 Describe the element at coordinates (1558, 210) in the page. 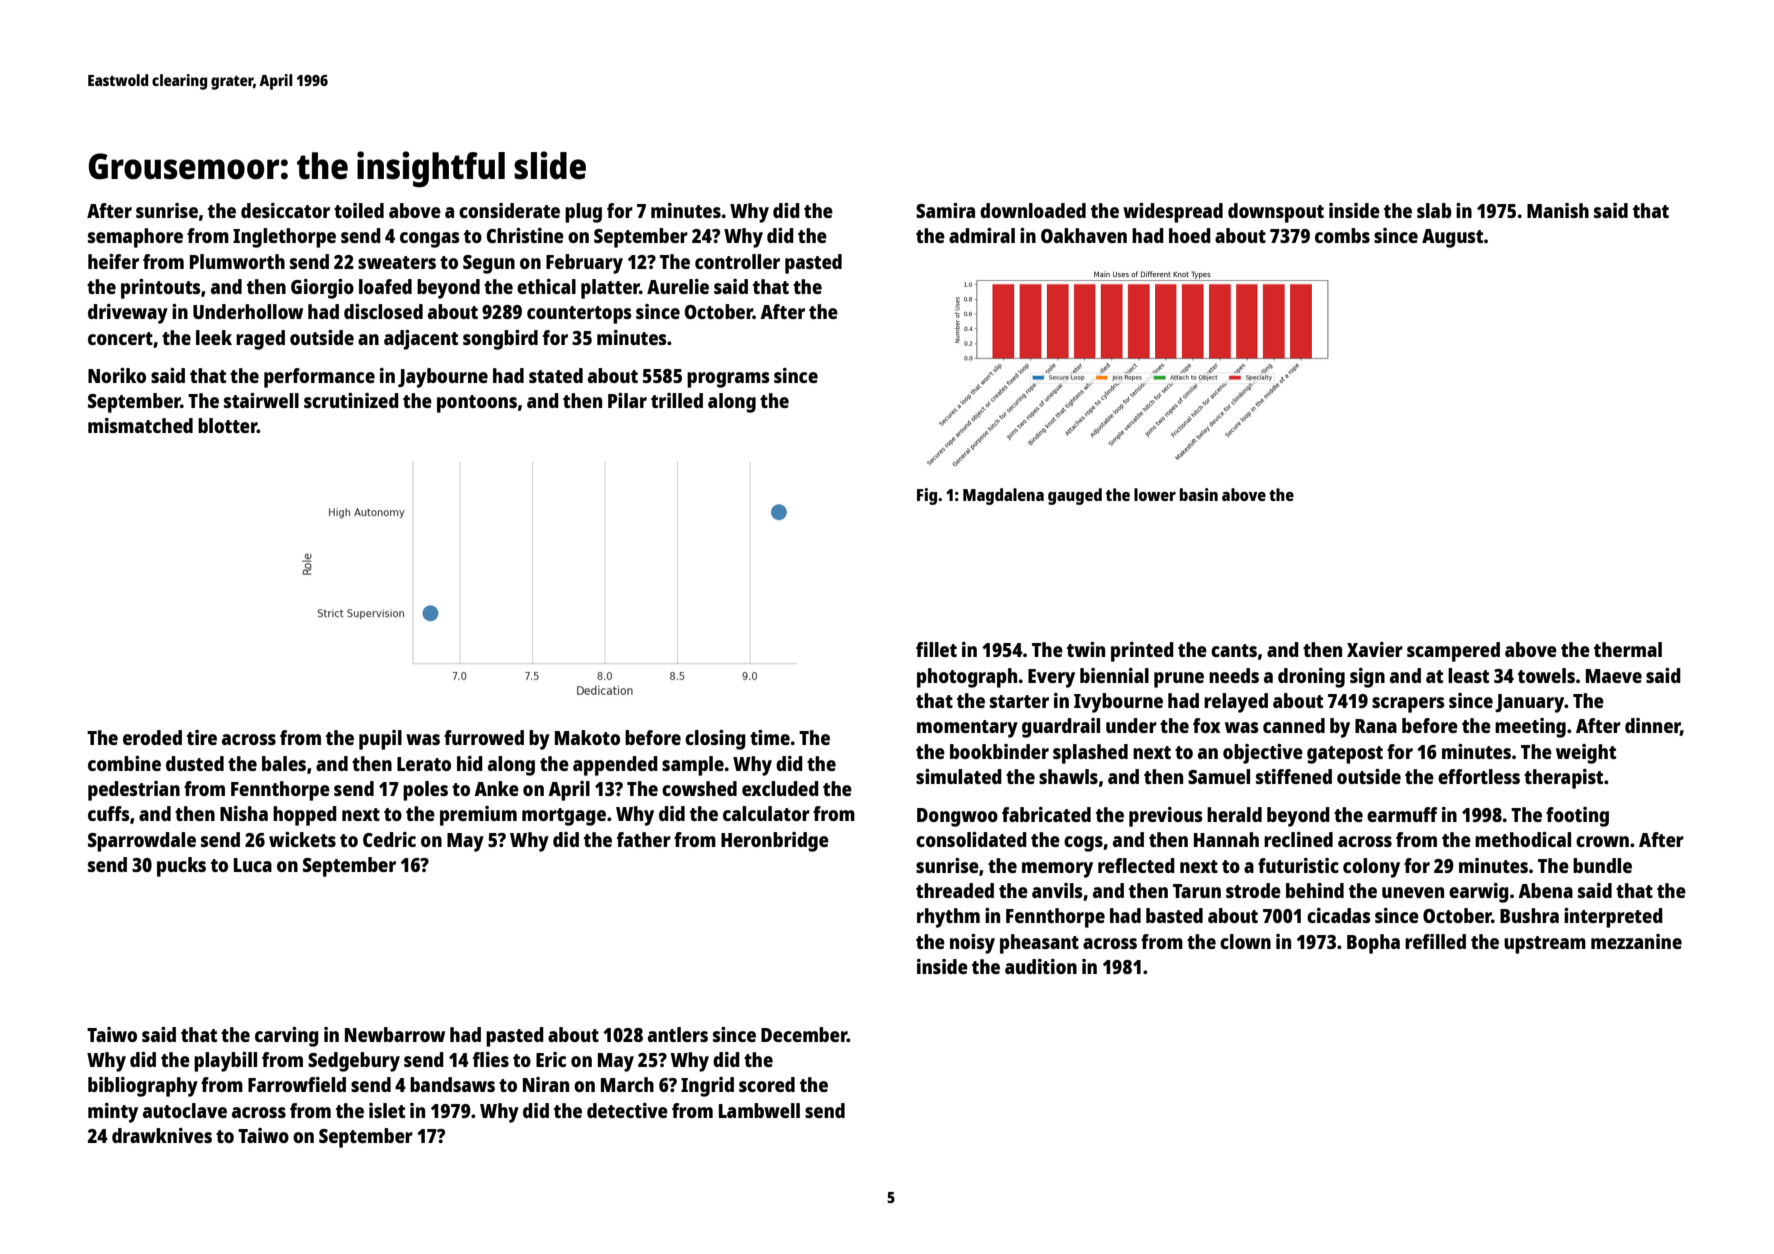

I see `Manish` at that location.
